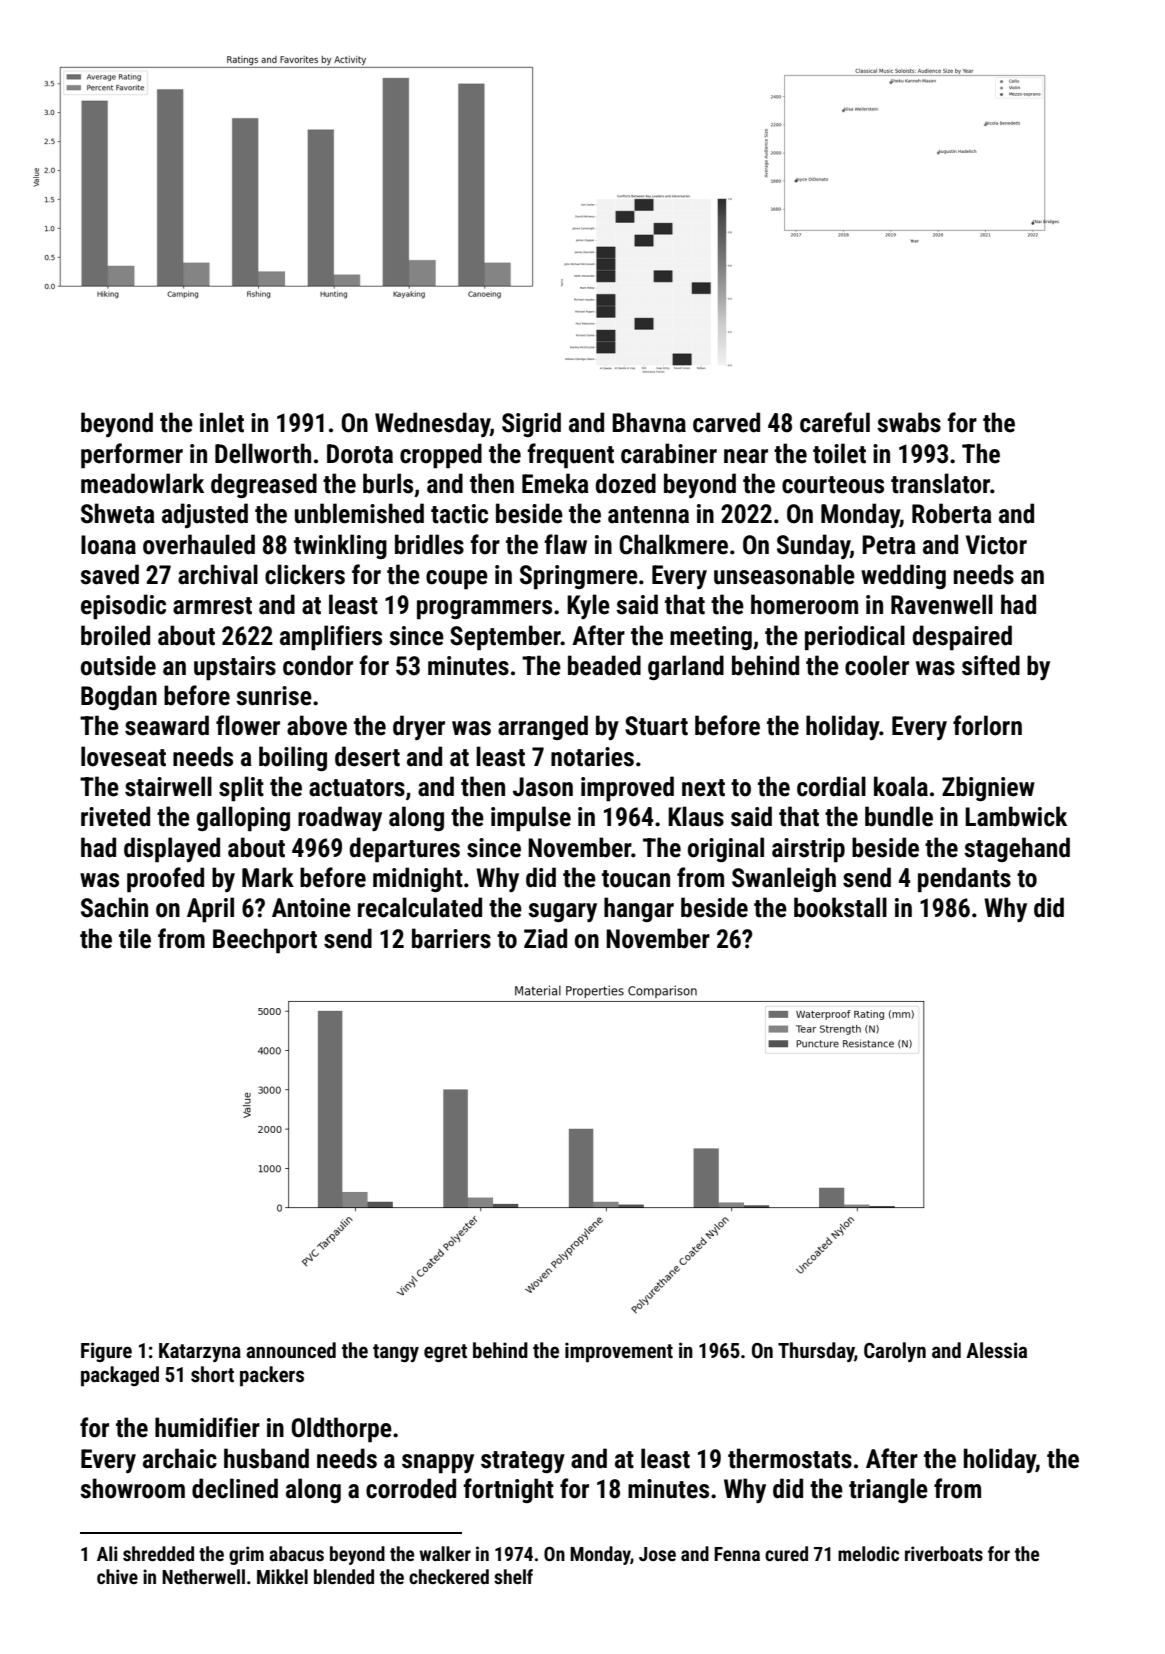  What do you see at coordinates (265, 941) in the document?
I see `Beechport` at bounding box center [265, 941].
